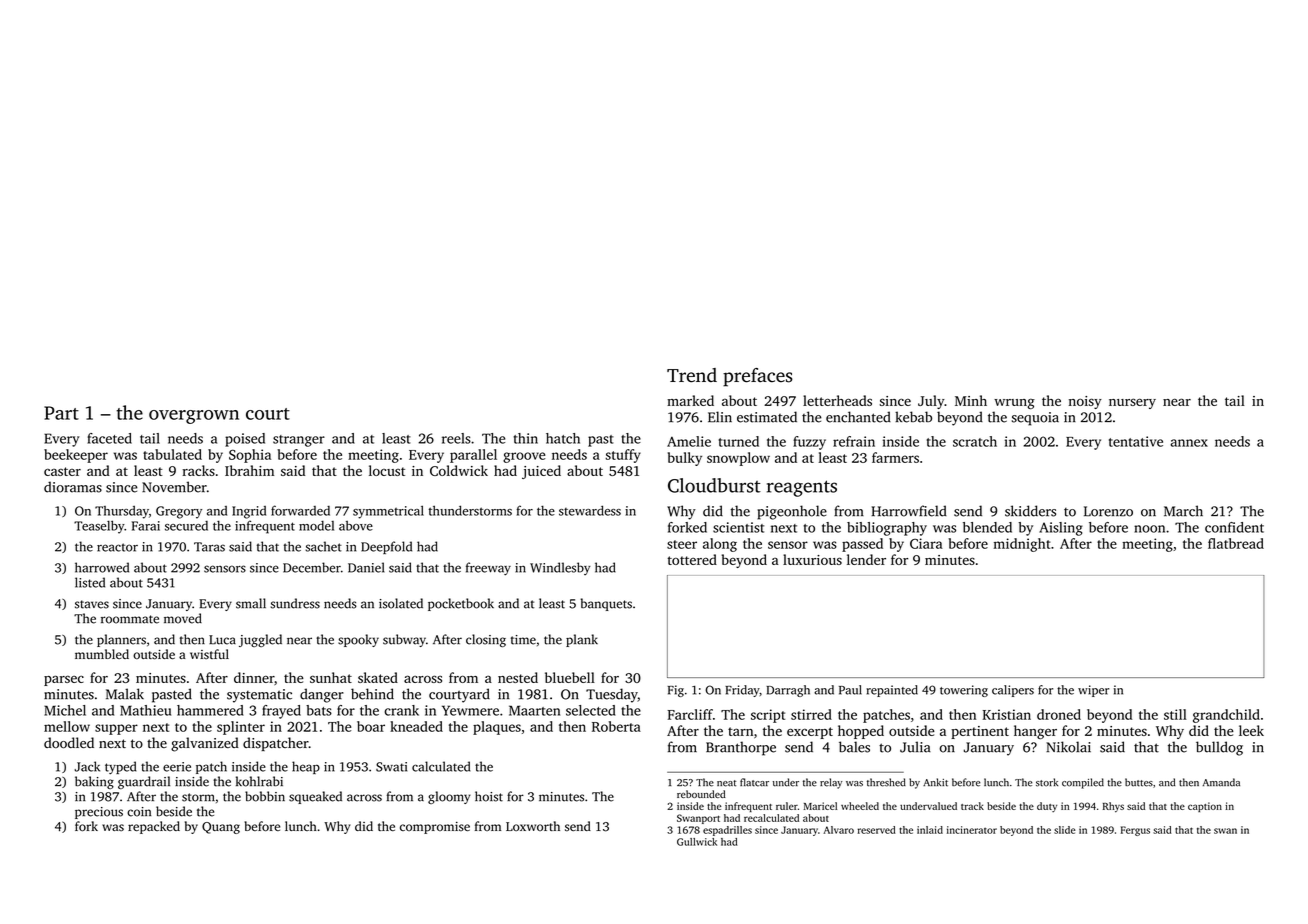 This screenshot has height=924, width=1308. What do you see at coordinates (61, 413) in the screenshot?
I see `Part` at bounding box center [61, 413].
